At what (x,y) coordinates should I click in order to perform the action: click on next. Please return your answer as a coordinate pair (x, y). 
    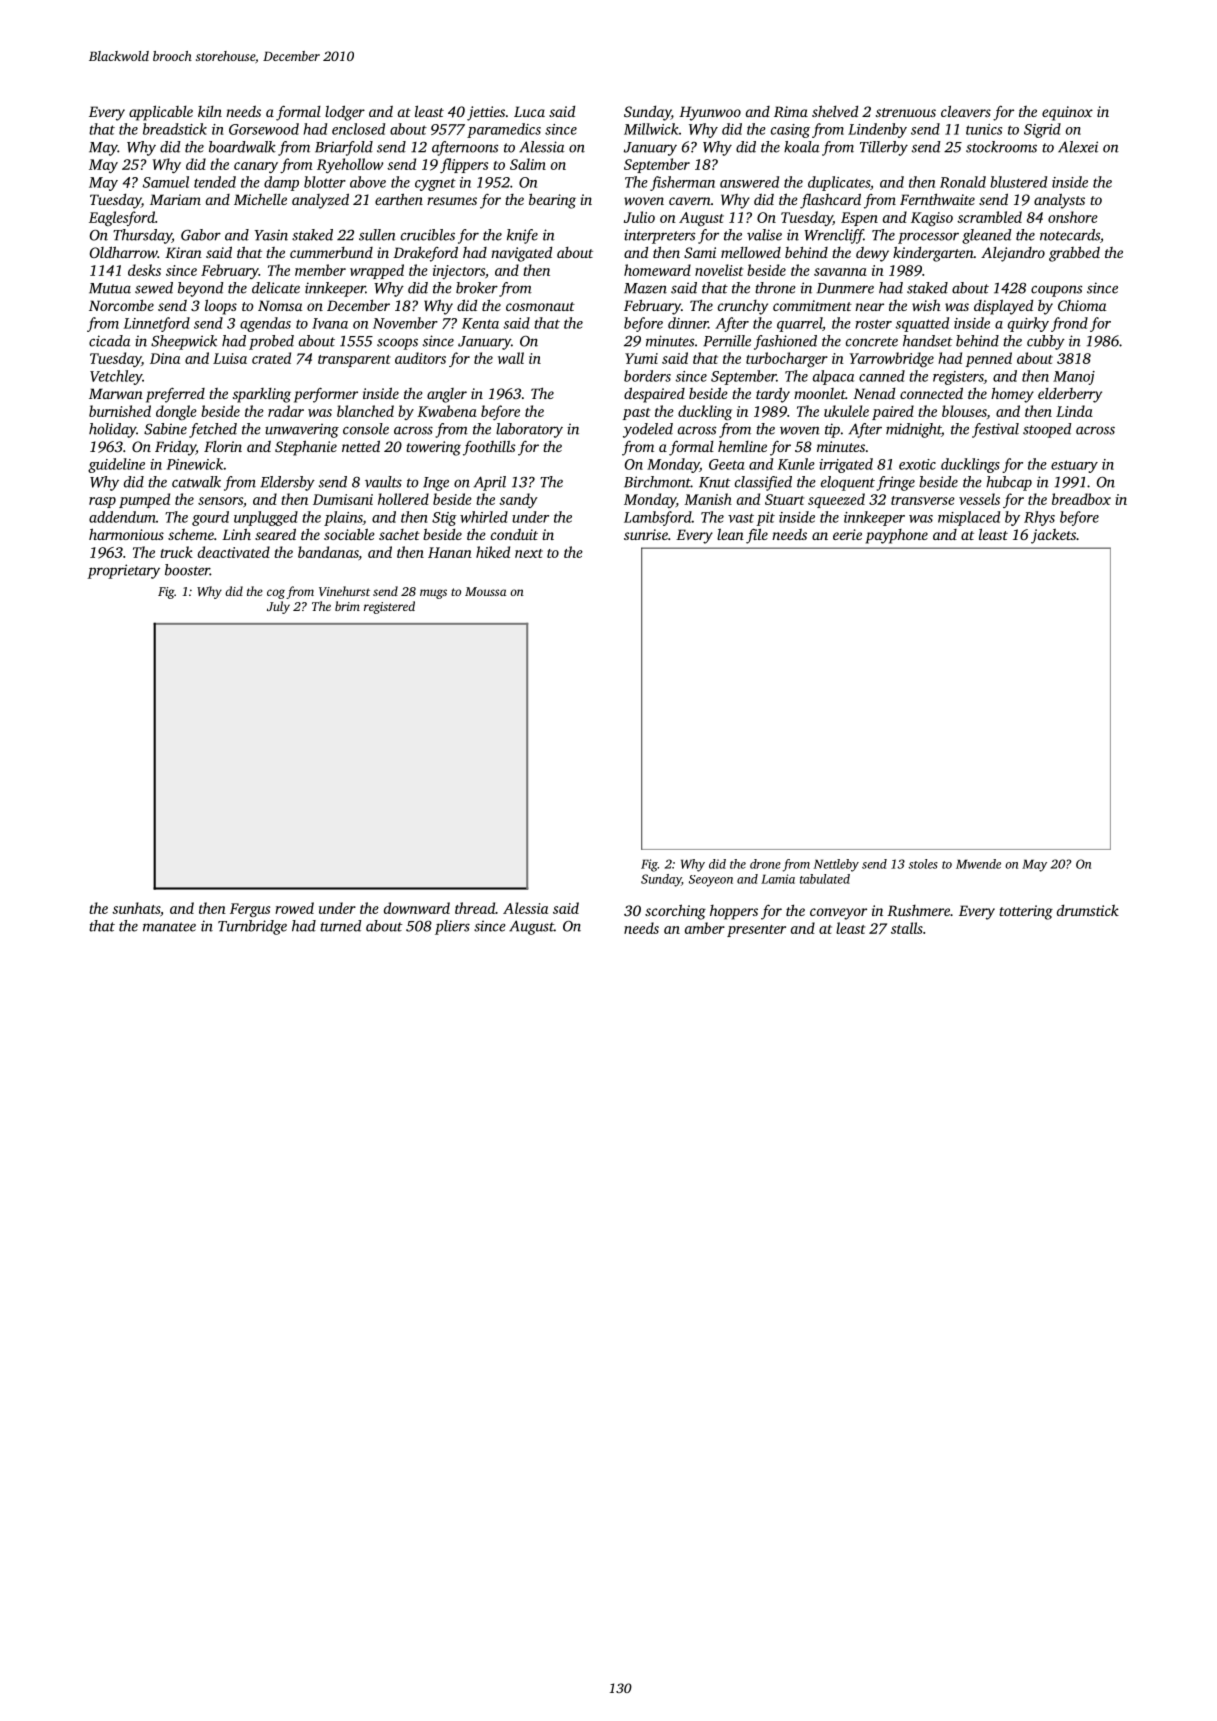
    Looking at the image, I should click on (529, 553).
